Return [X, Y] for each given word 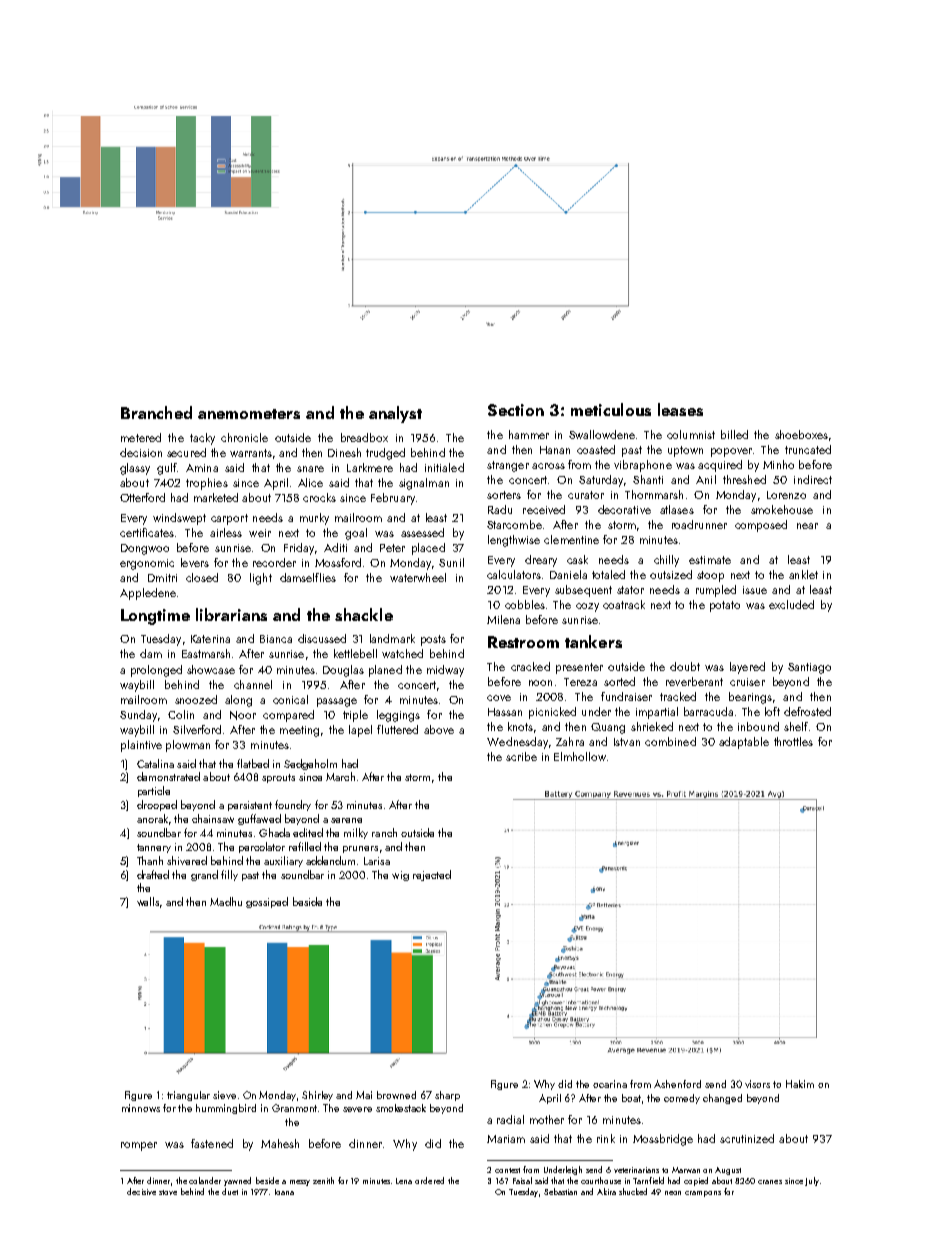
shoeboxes [801, 434]
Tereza [580, 682]
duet [230, 1191]
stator [630, 590]
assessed [422, 532]
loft [772, 711]
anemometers [249, 414]
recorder [274, 562]
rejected [432, 875]
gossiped [267, 902]
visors [757, 1084]
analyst [395, 414]
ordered [429, 1180]
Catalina [155, 763]
